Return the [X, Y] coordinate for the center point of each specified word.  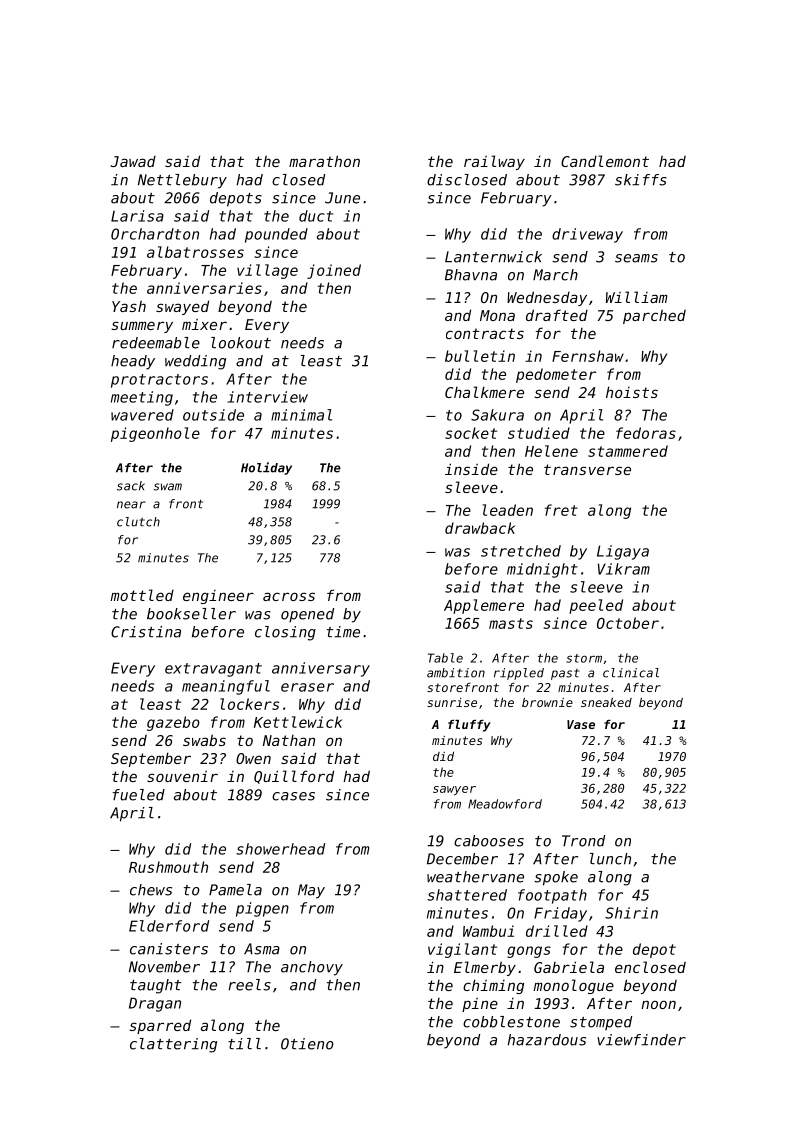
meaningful [226, 687]
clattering [173, 1045]
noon [658, 1004]
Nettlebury [182, 181]
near [131, 505]
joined [334, 271]
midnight [542, 570]
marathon [324, 161]
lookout [241, 343]
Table [445, 658]
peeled [596, 606]
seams [636, 258]
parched [654, 317]
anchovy [312, 968]
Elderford [169, 926]
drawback [480, 528]
